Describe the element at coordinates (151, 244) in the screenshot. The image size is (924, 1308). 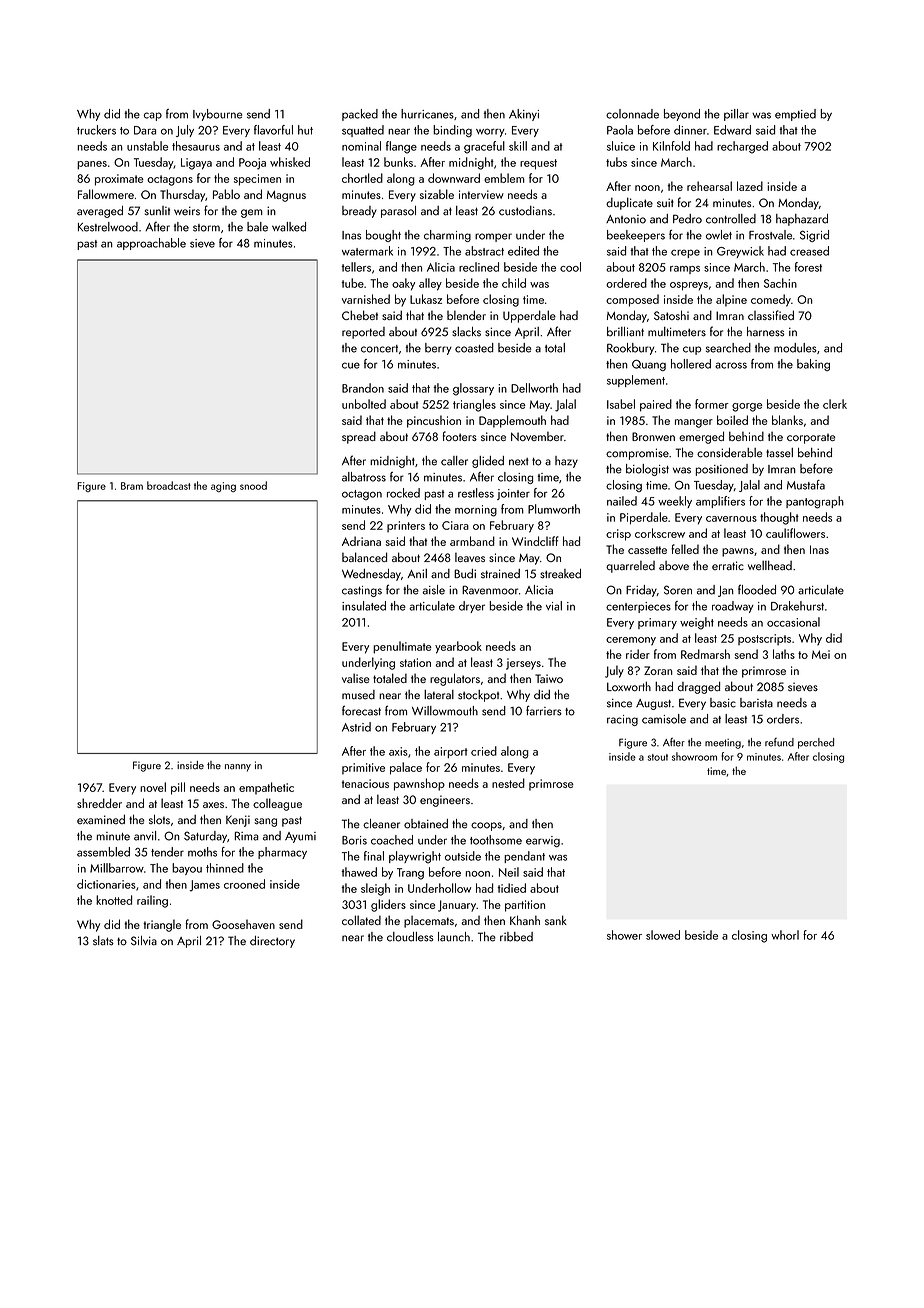
I see `approachable` at that location.
